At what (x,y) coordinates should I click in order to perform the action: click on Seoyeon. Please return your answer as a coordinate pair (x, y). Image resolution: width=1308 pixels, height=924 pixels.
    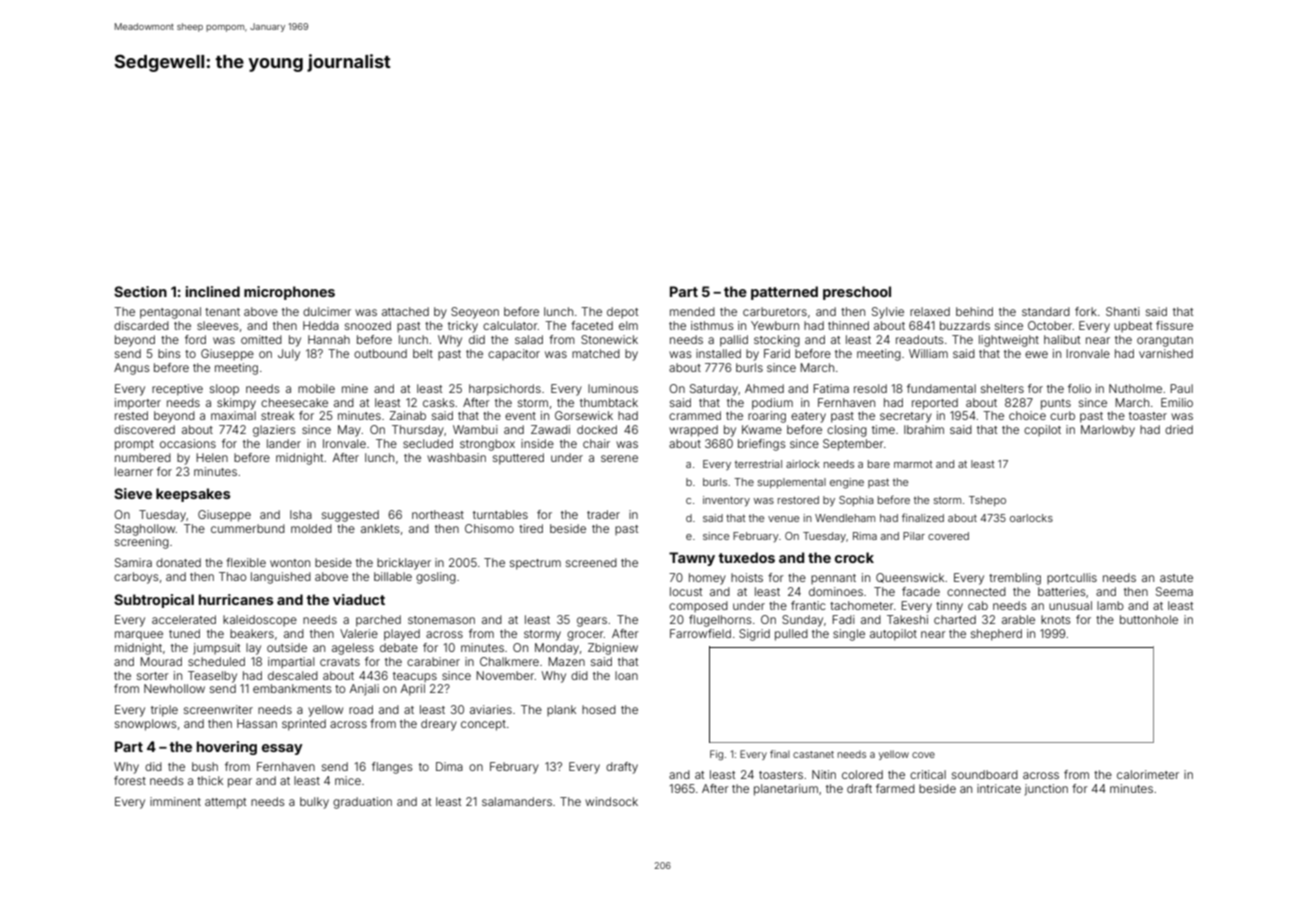
    Looking at the image, I should click on (475, 313).
